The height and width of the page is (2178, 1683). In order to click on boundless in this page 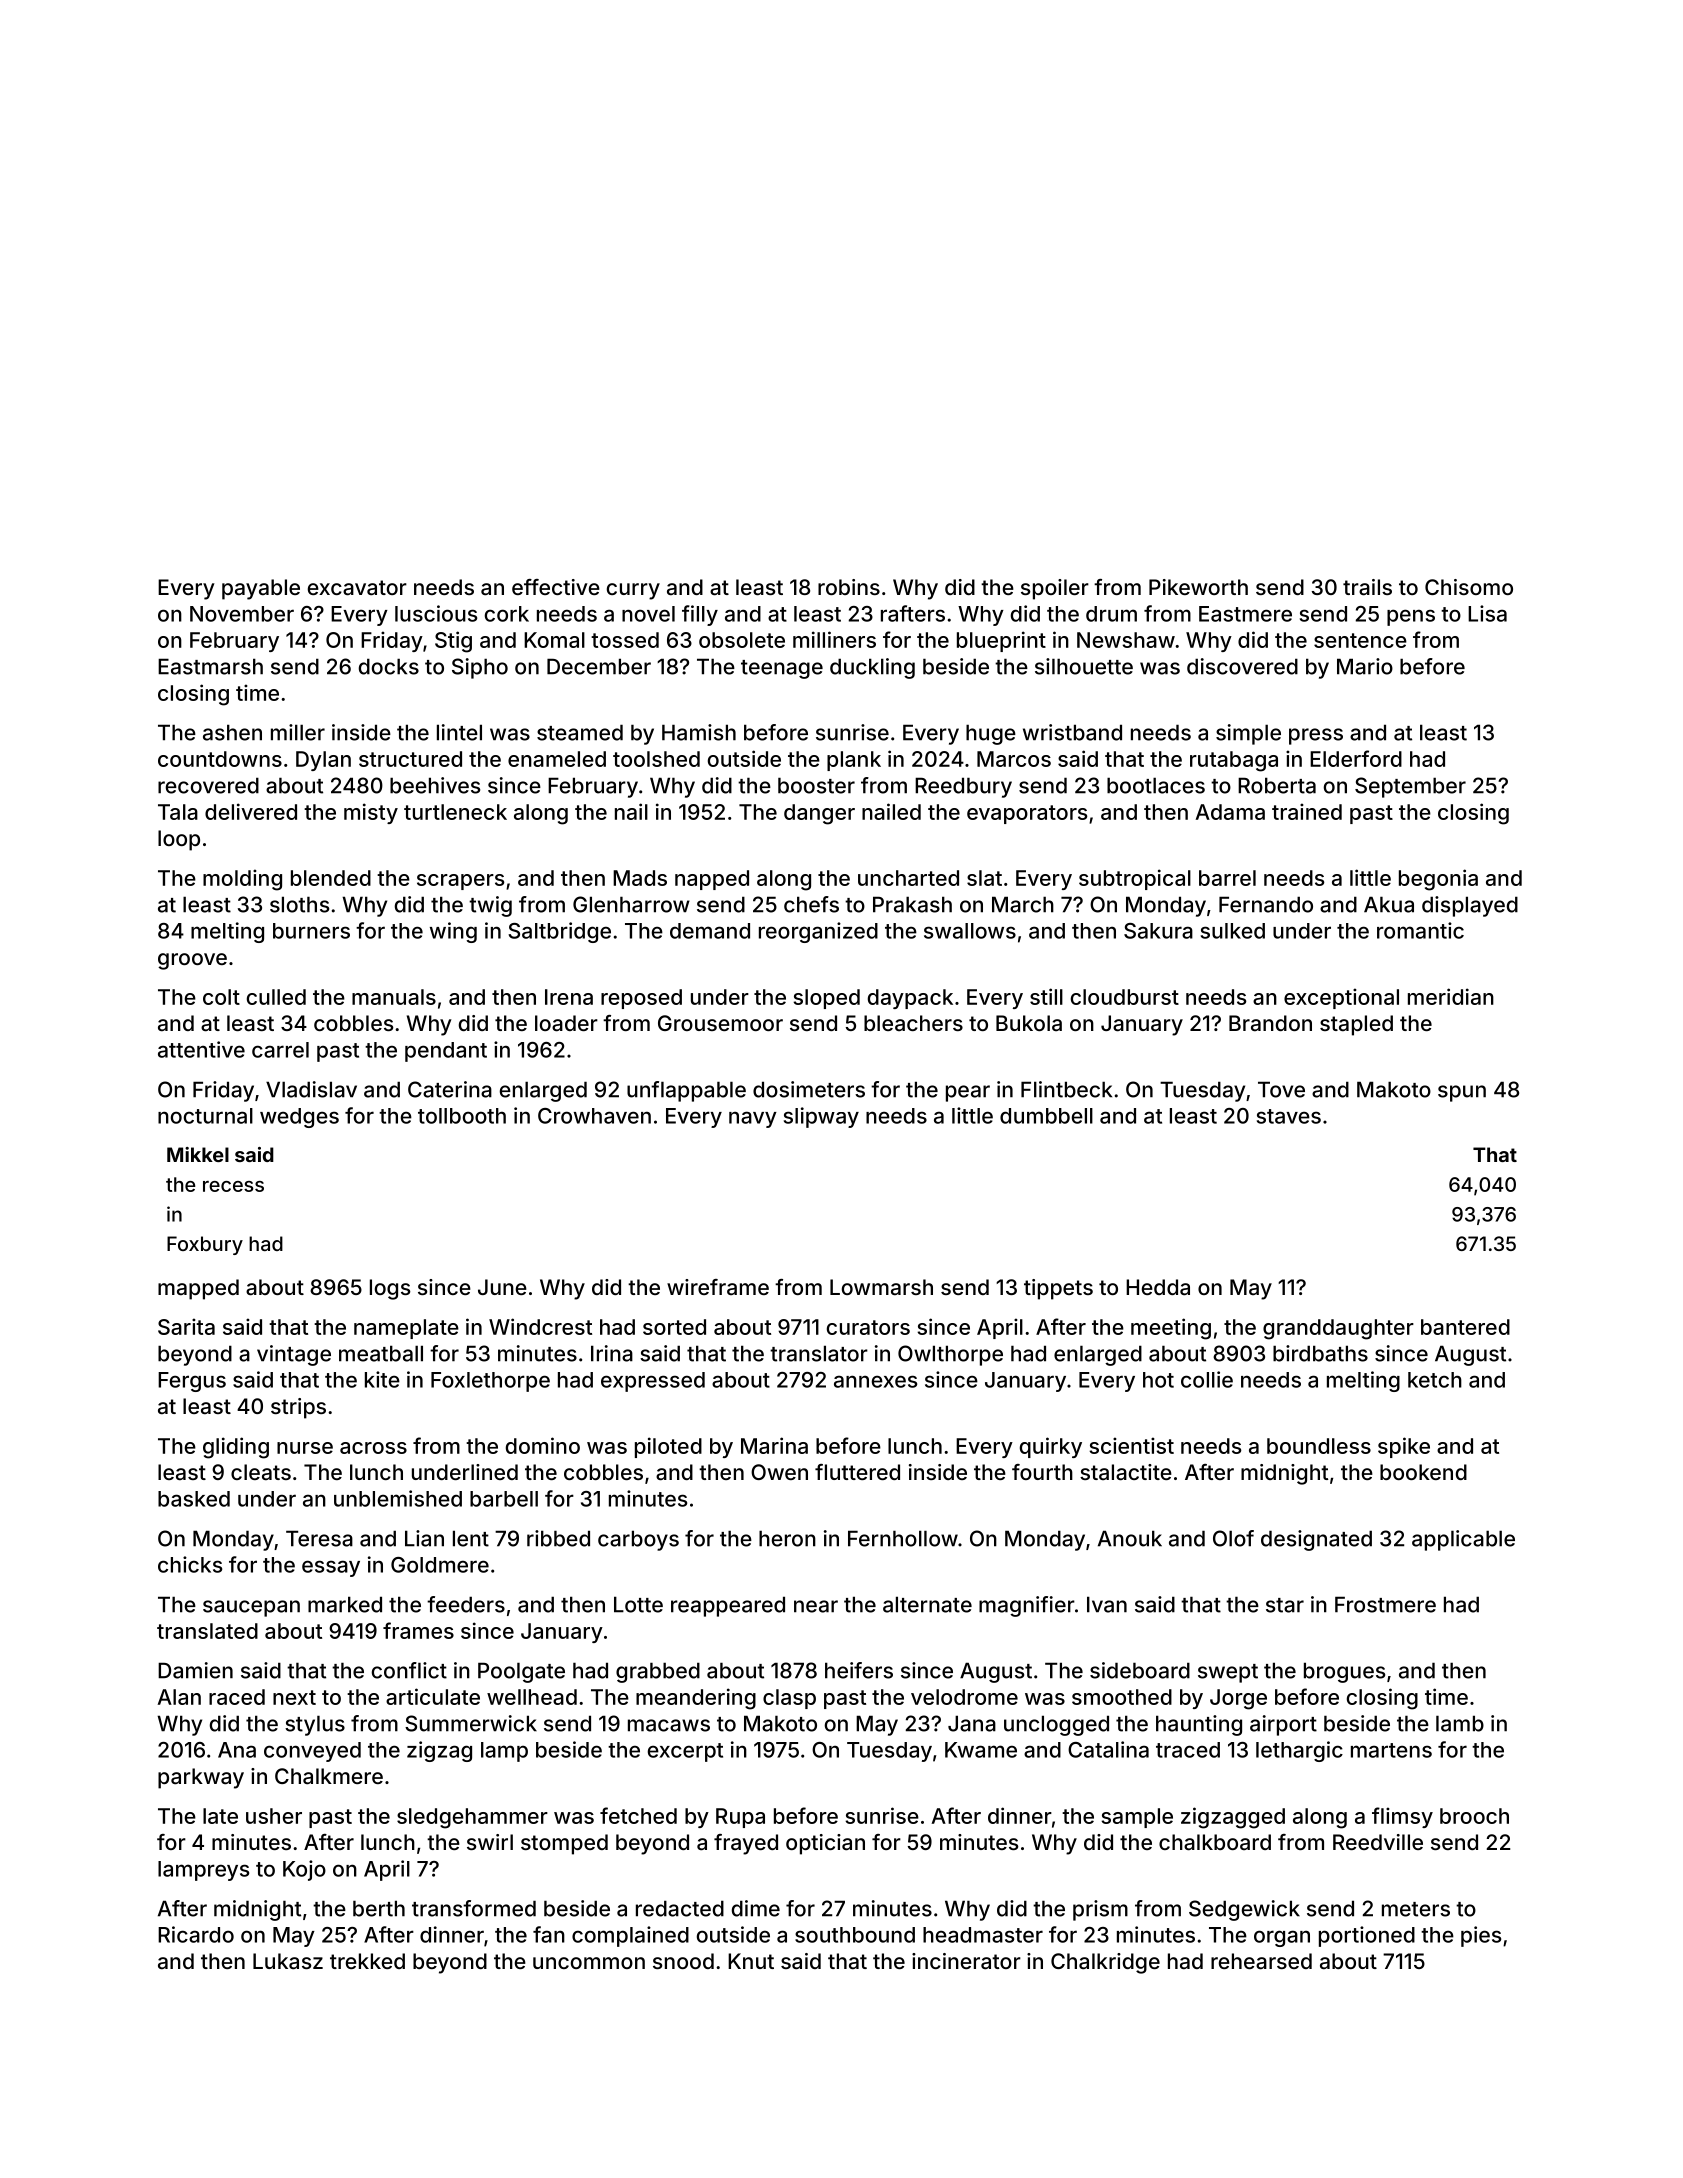, I will do `click(1319, 1446)`.
